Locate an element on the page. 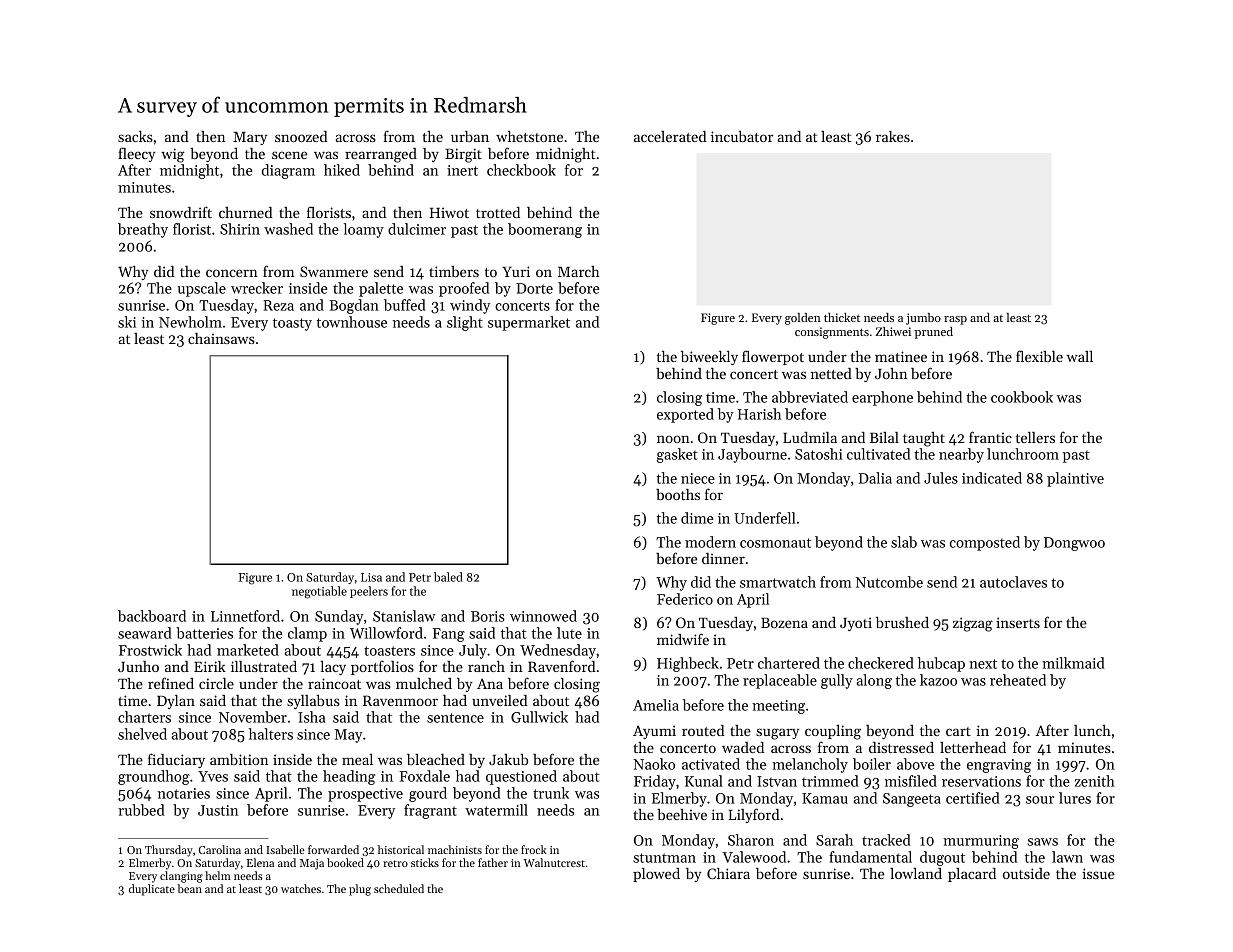  tracked is located at coordinates (886, 840).
